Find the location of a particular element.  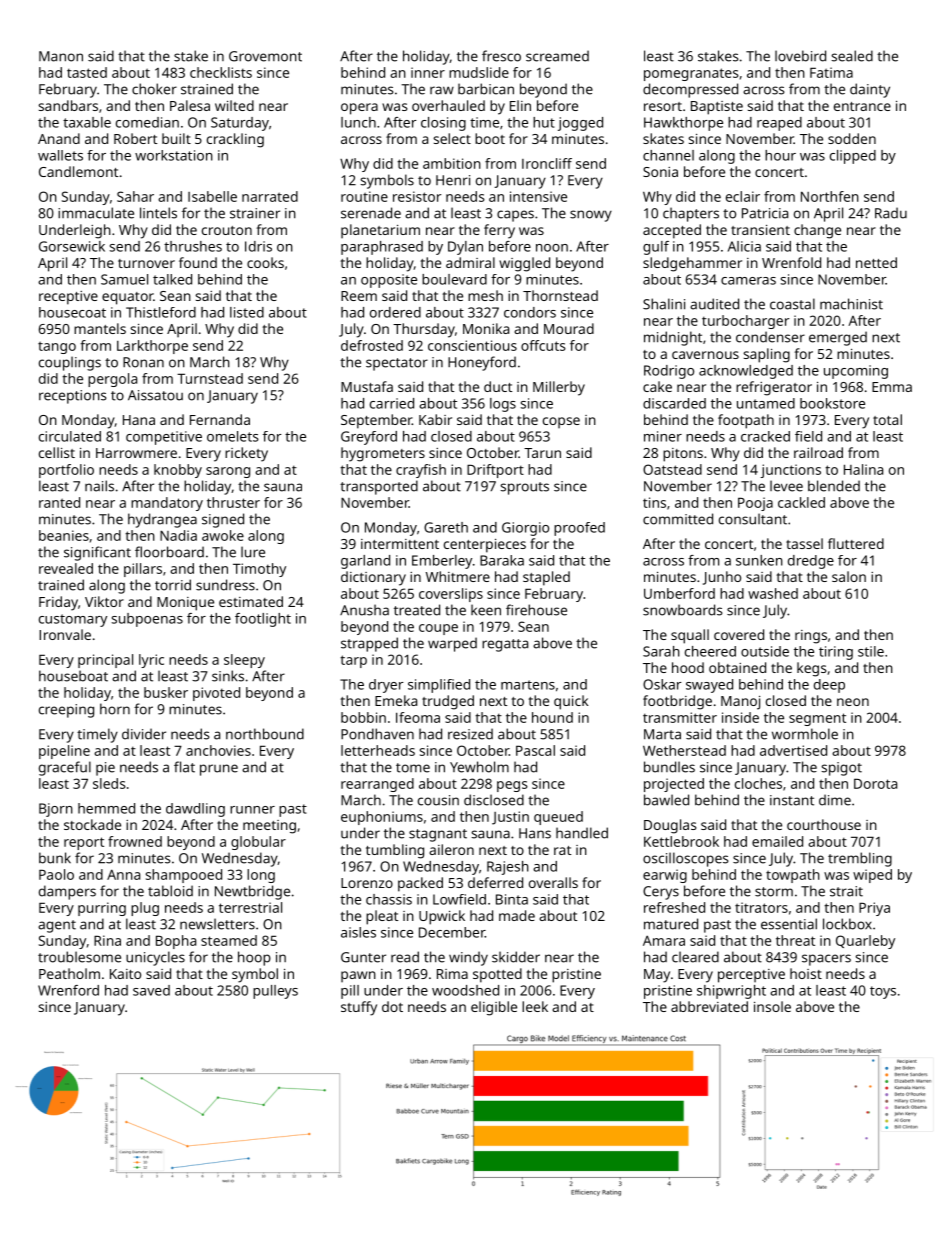

dampers is located at coordinates (67, 892).
